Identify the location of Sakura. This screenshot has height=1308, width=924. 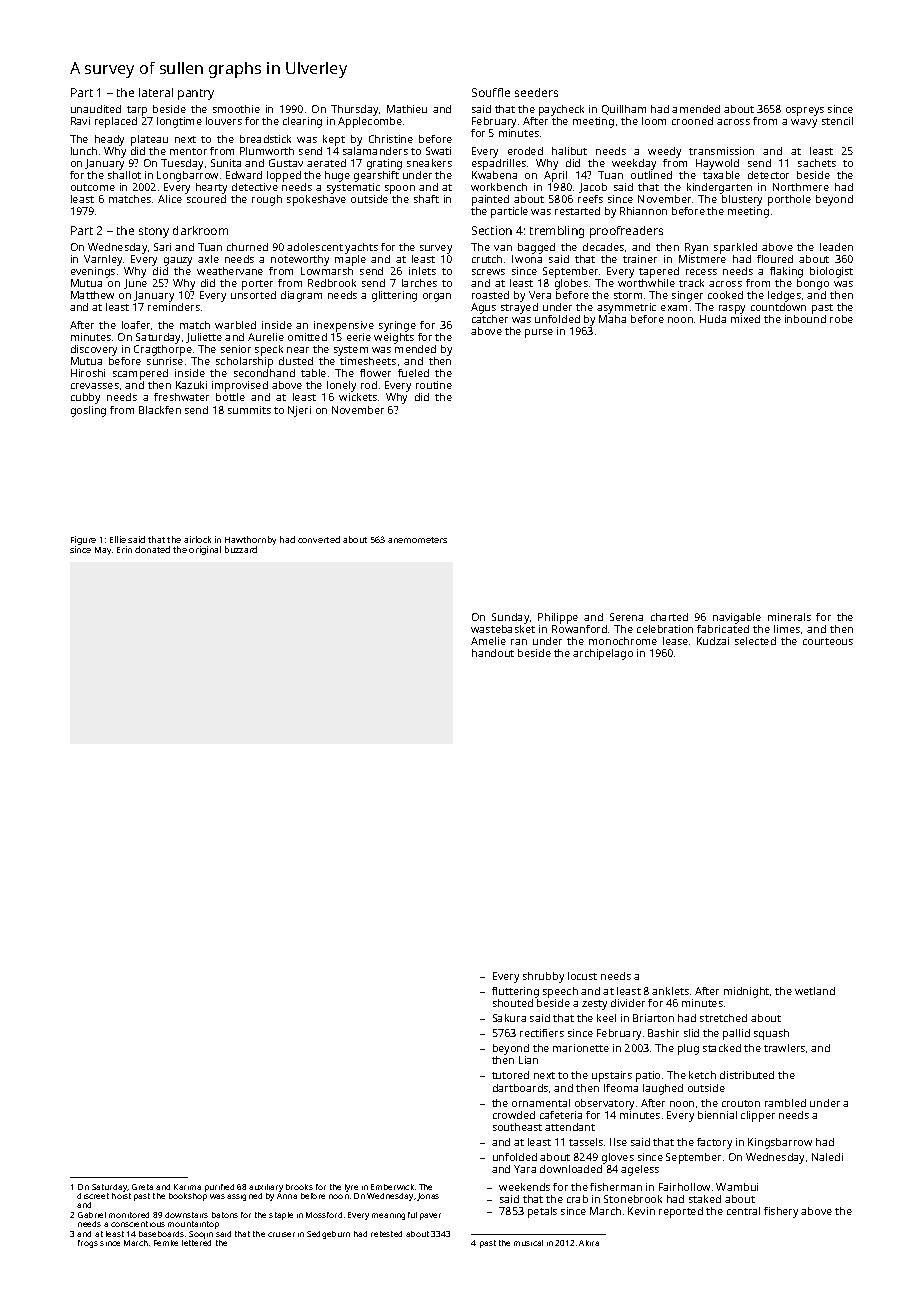
(509, 1018).
